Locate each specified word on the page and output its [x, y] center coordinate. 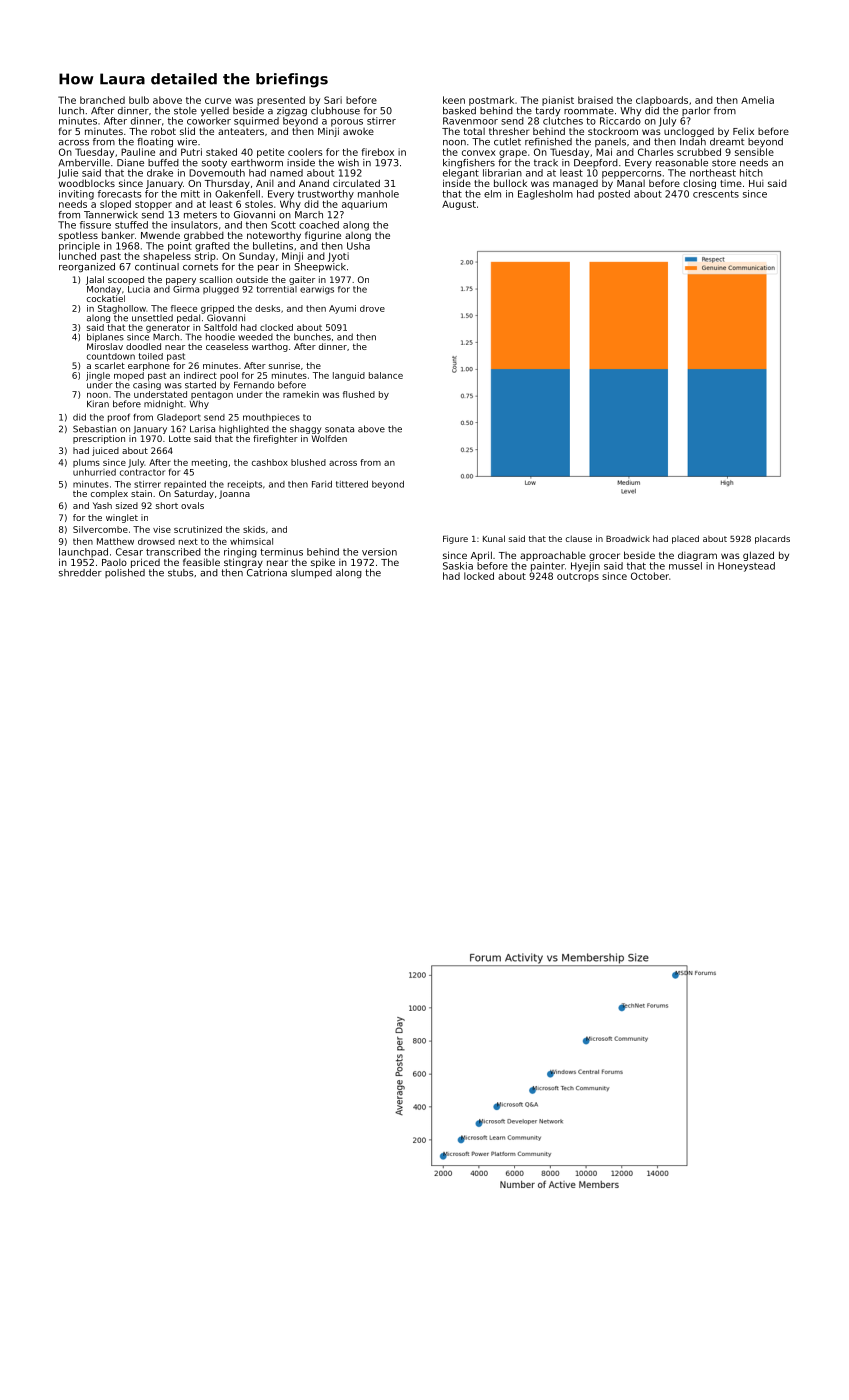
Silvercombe [100, 529]
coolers [305, 152]
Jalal [95, 280]
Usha [358, 246]
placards [772, 539]
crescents [716, 194]
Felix [743, 131]
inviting [76, 195]
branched [102, 100]
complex [109, 494]
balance [386, 375]
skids [254, 529]
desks [267, 308]
